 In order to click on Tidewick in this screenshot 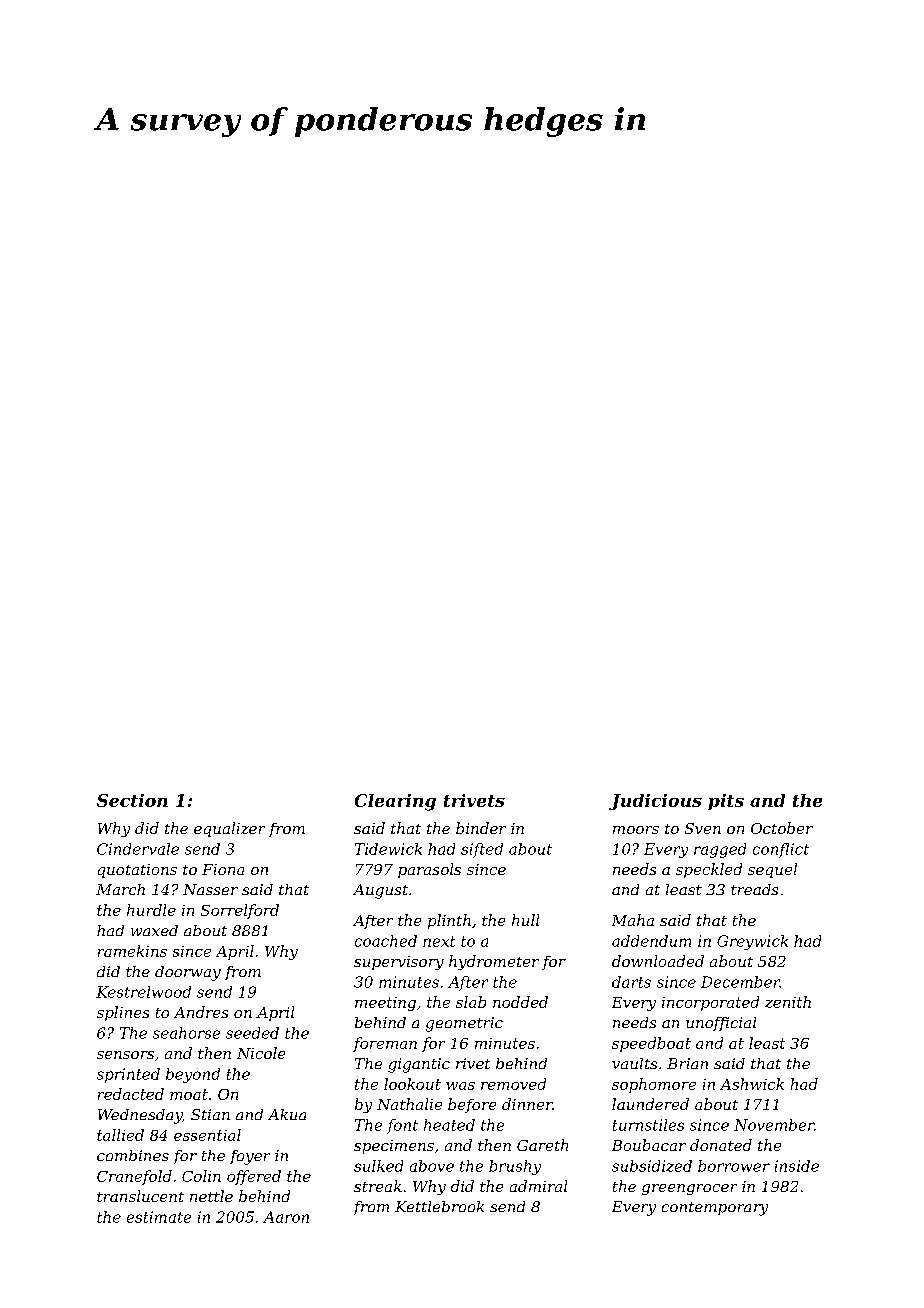, I will do `click(388, 849)`.
